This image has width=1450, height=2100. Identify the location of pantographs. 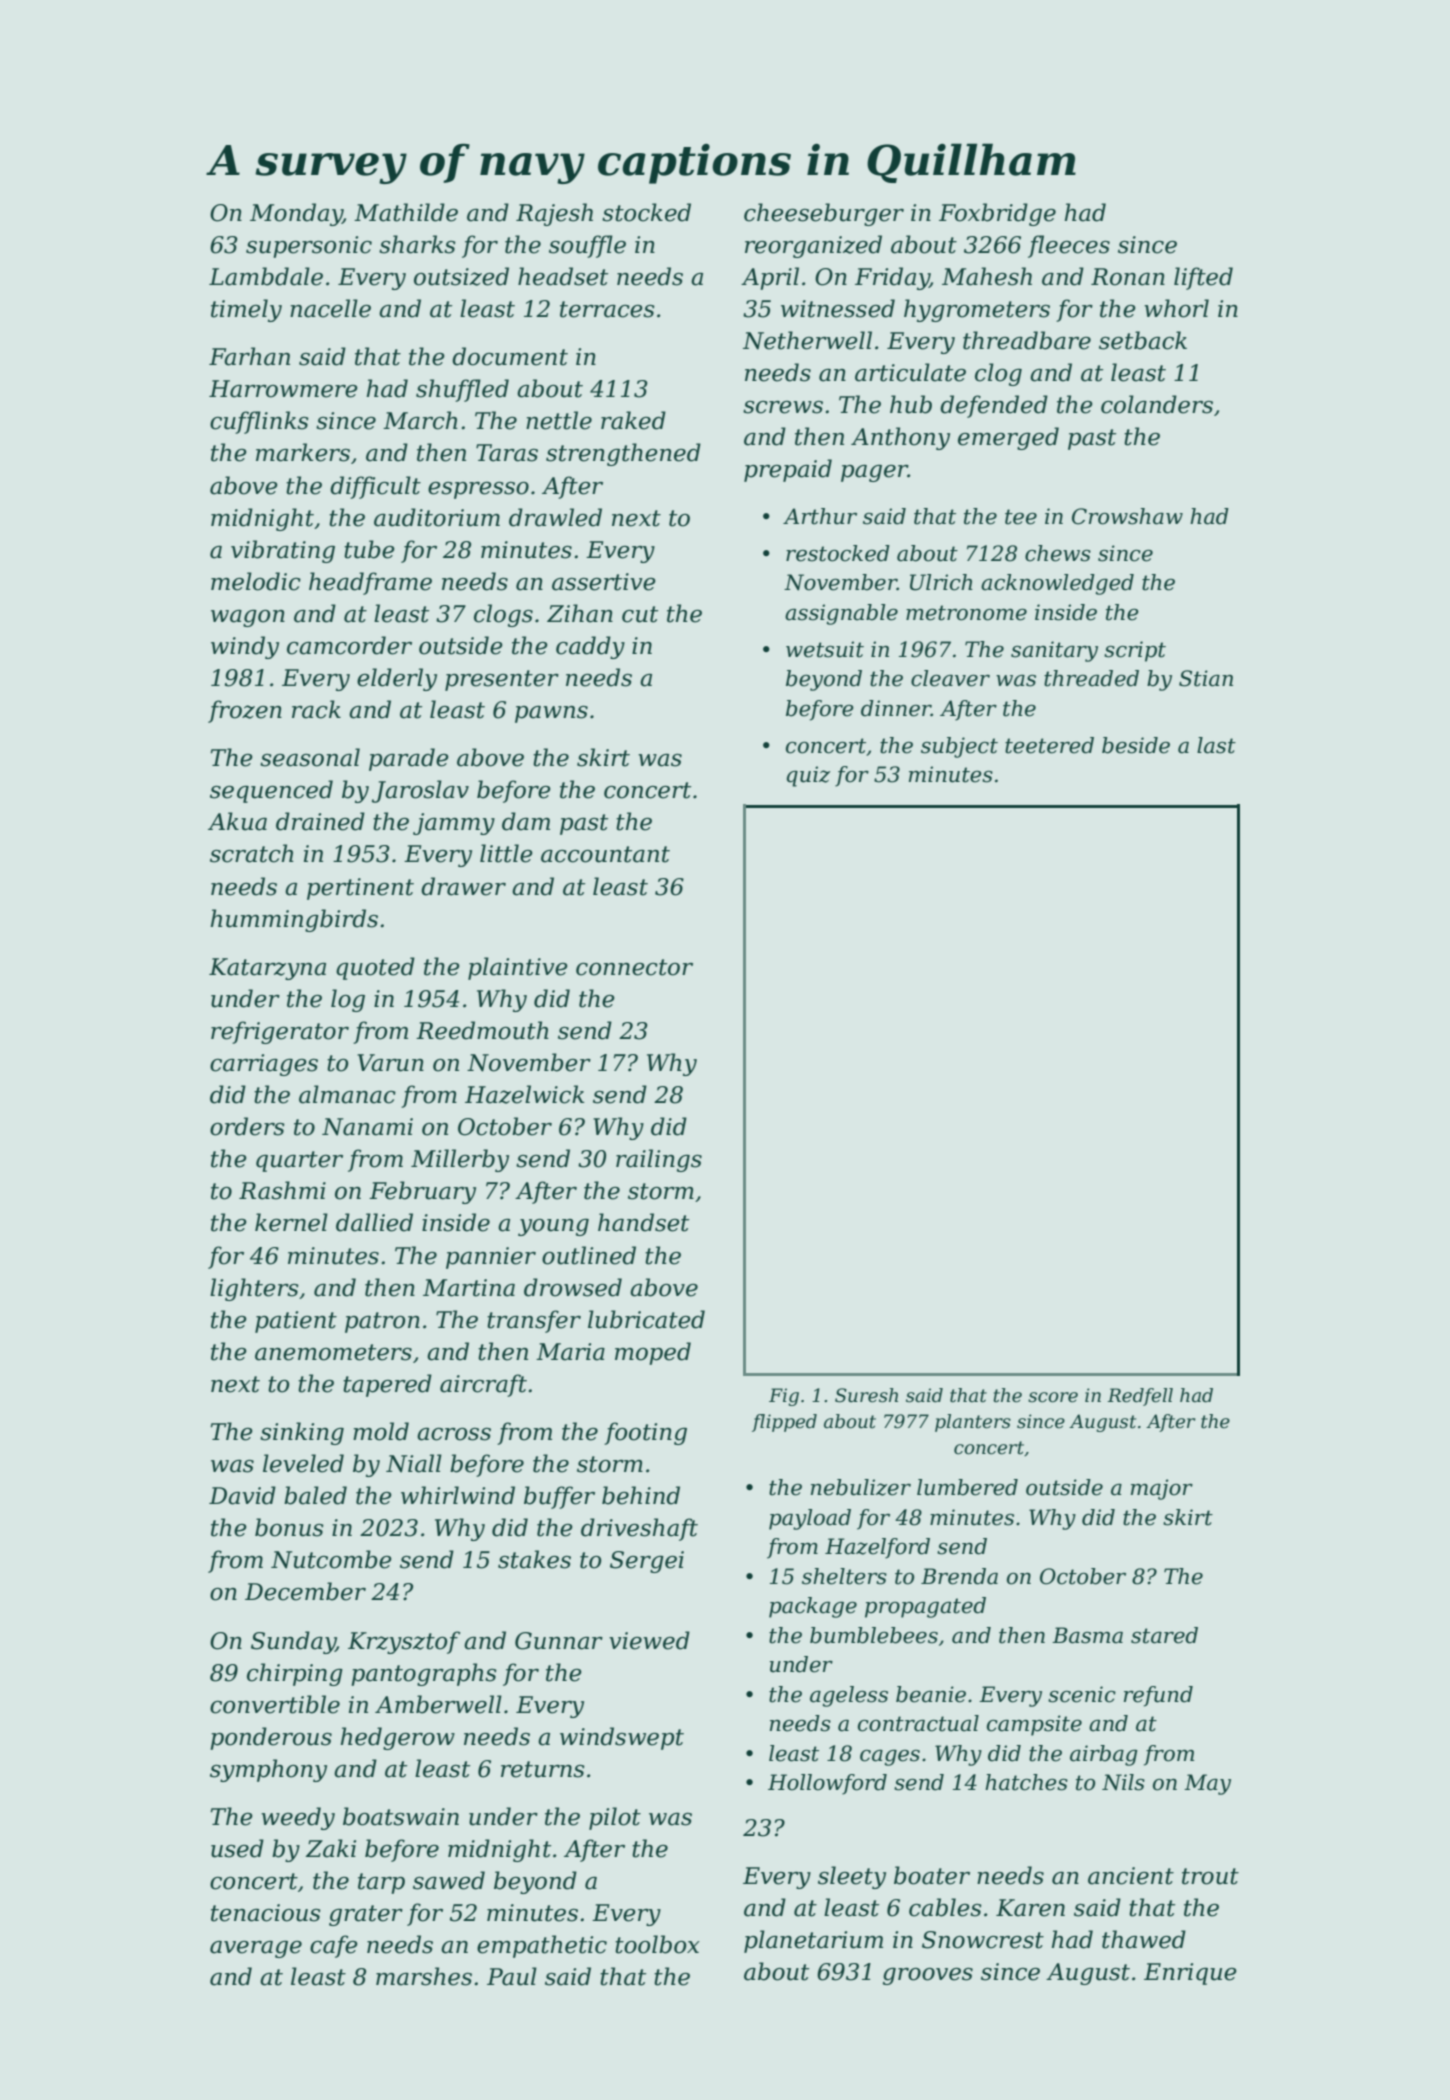
(424, 1674).
